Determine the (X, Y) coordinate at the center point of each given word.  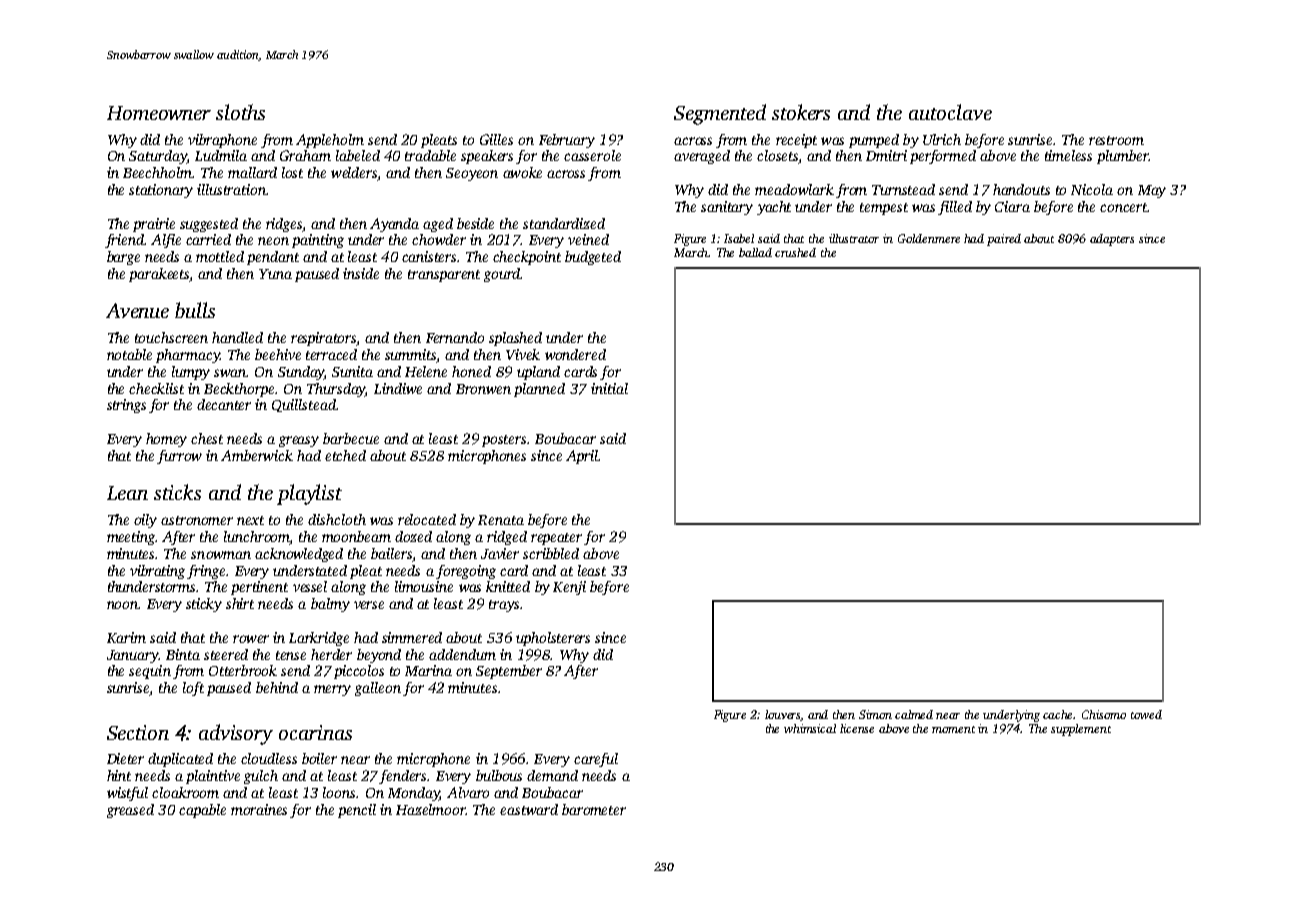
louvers (783, 715)
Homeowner (159, 113)
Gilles (496, 139)
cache (1058, 714)
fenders (402, 777)
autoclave (950, 112)
